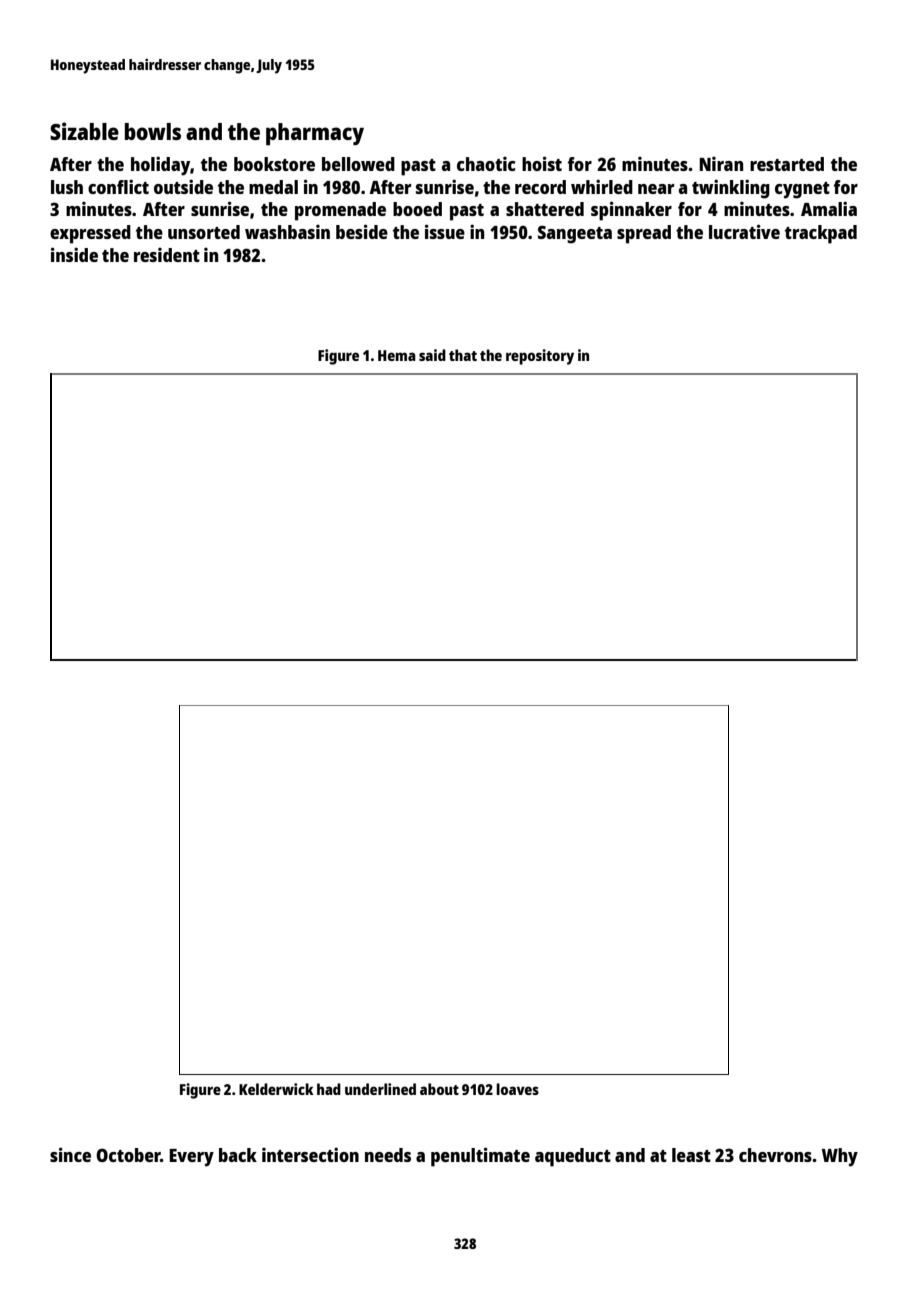 The image size is (908, 1316). Describe the element at coordinates (397, 355) in the page. I see `Hema` at that location.
